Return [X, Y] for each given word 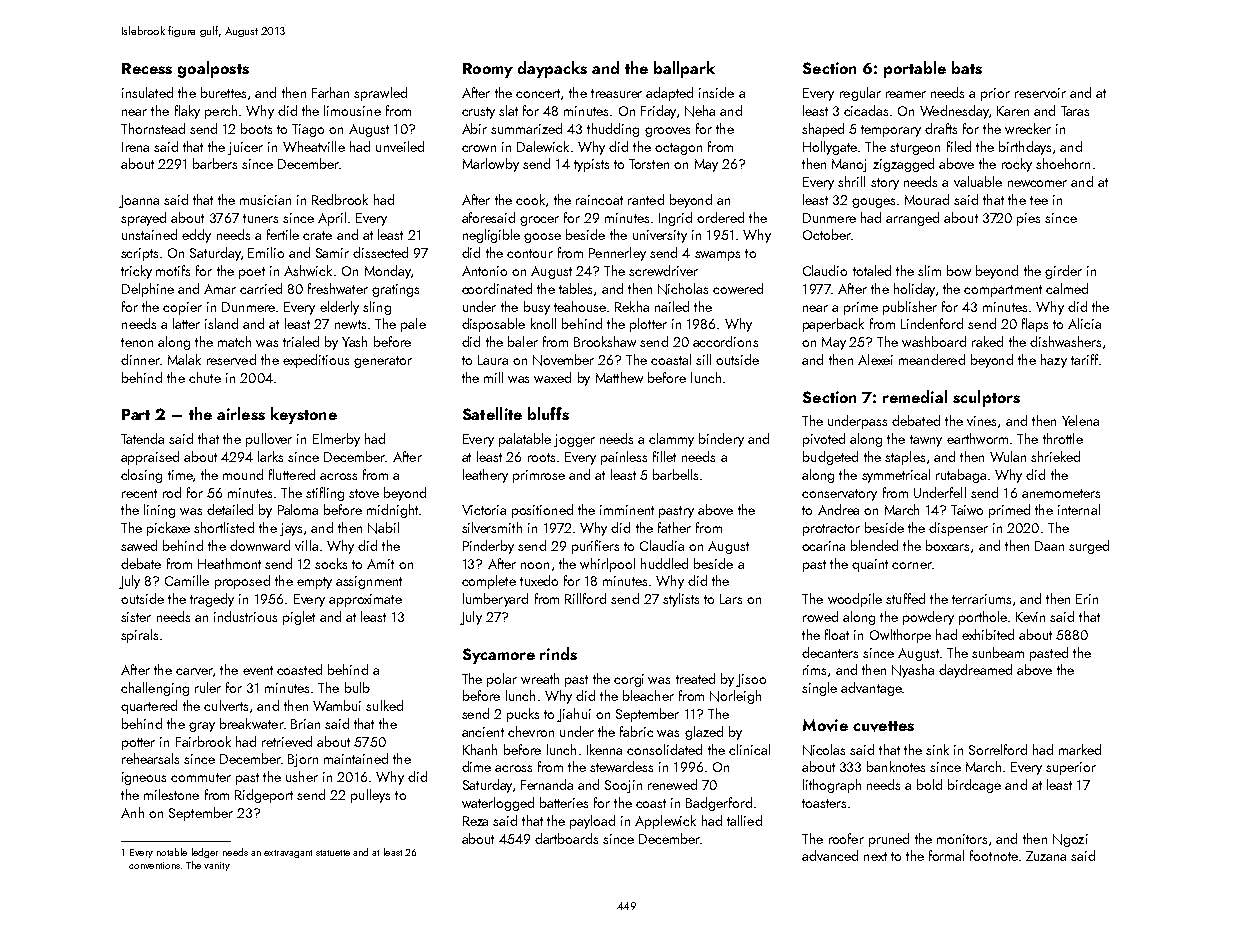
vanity [217, 866]
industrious [245, 616]
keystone [304, 415]
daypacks [552, 69]
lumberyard [495, 600]
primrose [539, 476]
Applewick [665, 822]
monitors [962, 839]
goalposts [213, 69]
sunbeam [998, 652]
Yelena [1080, 420]
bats [967, 67]
